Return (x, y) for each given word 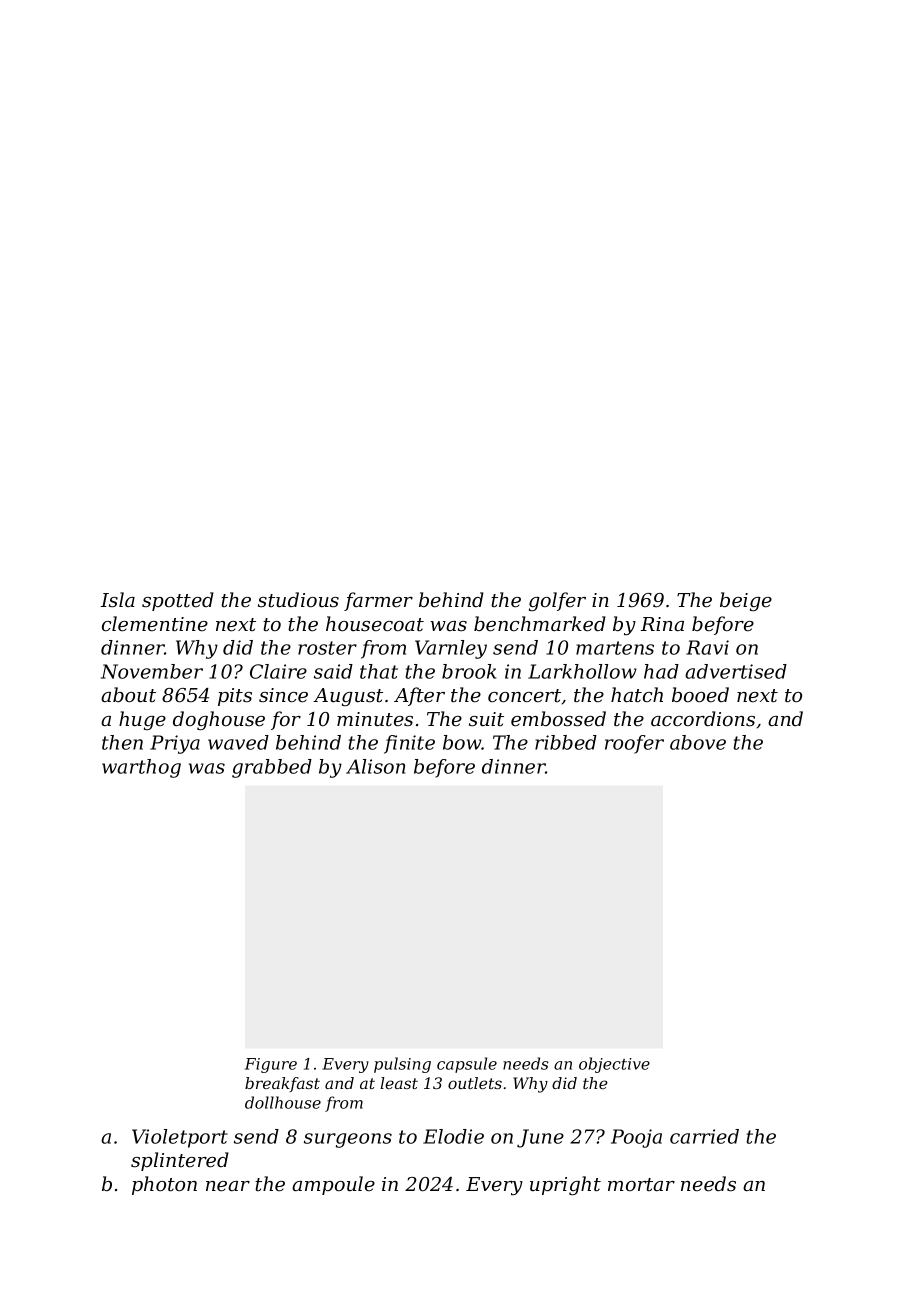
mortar (641, 1184)
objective (614, 1065)
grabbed (272, 768)
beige (746, 601)
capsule (467, 1065)
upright (565, 1185)
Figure (271, 1065)
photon (164, 1185)
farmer (378, 601)
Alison (375, 766)
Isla (118, 600)
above (698, 742)
